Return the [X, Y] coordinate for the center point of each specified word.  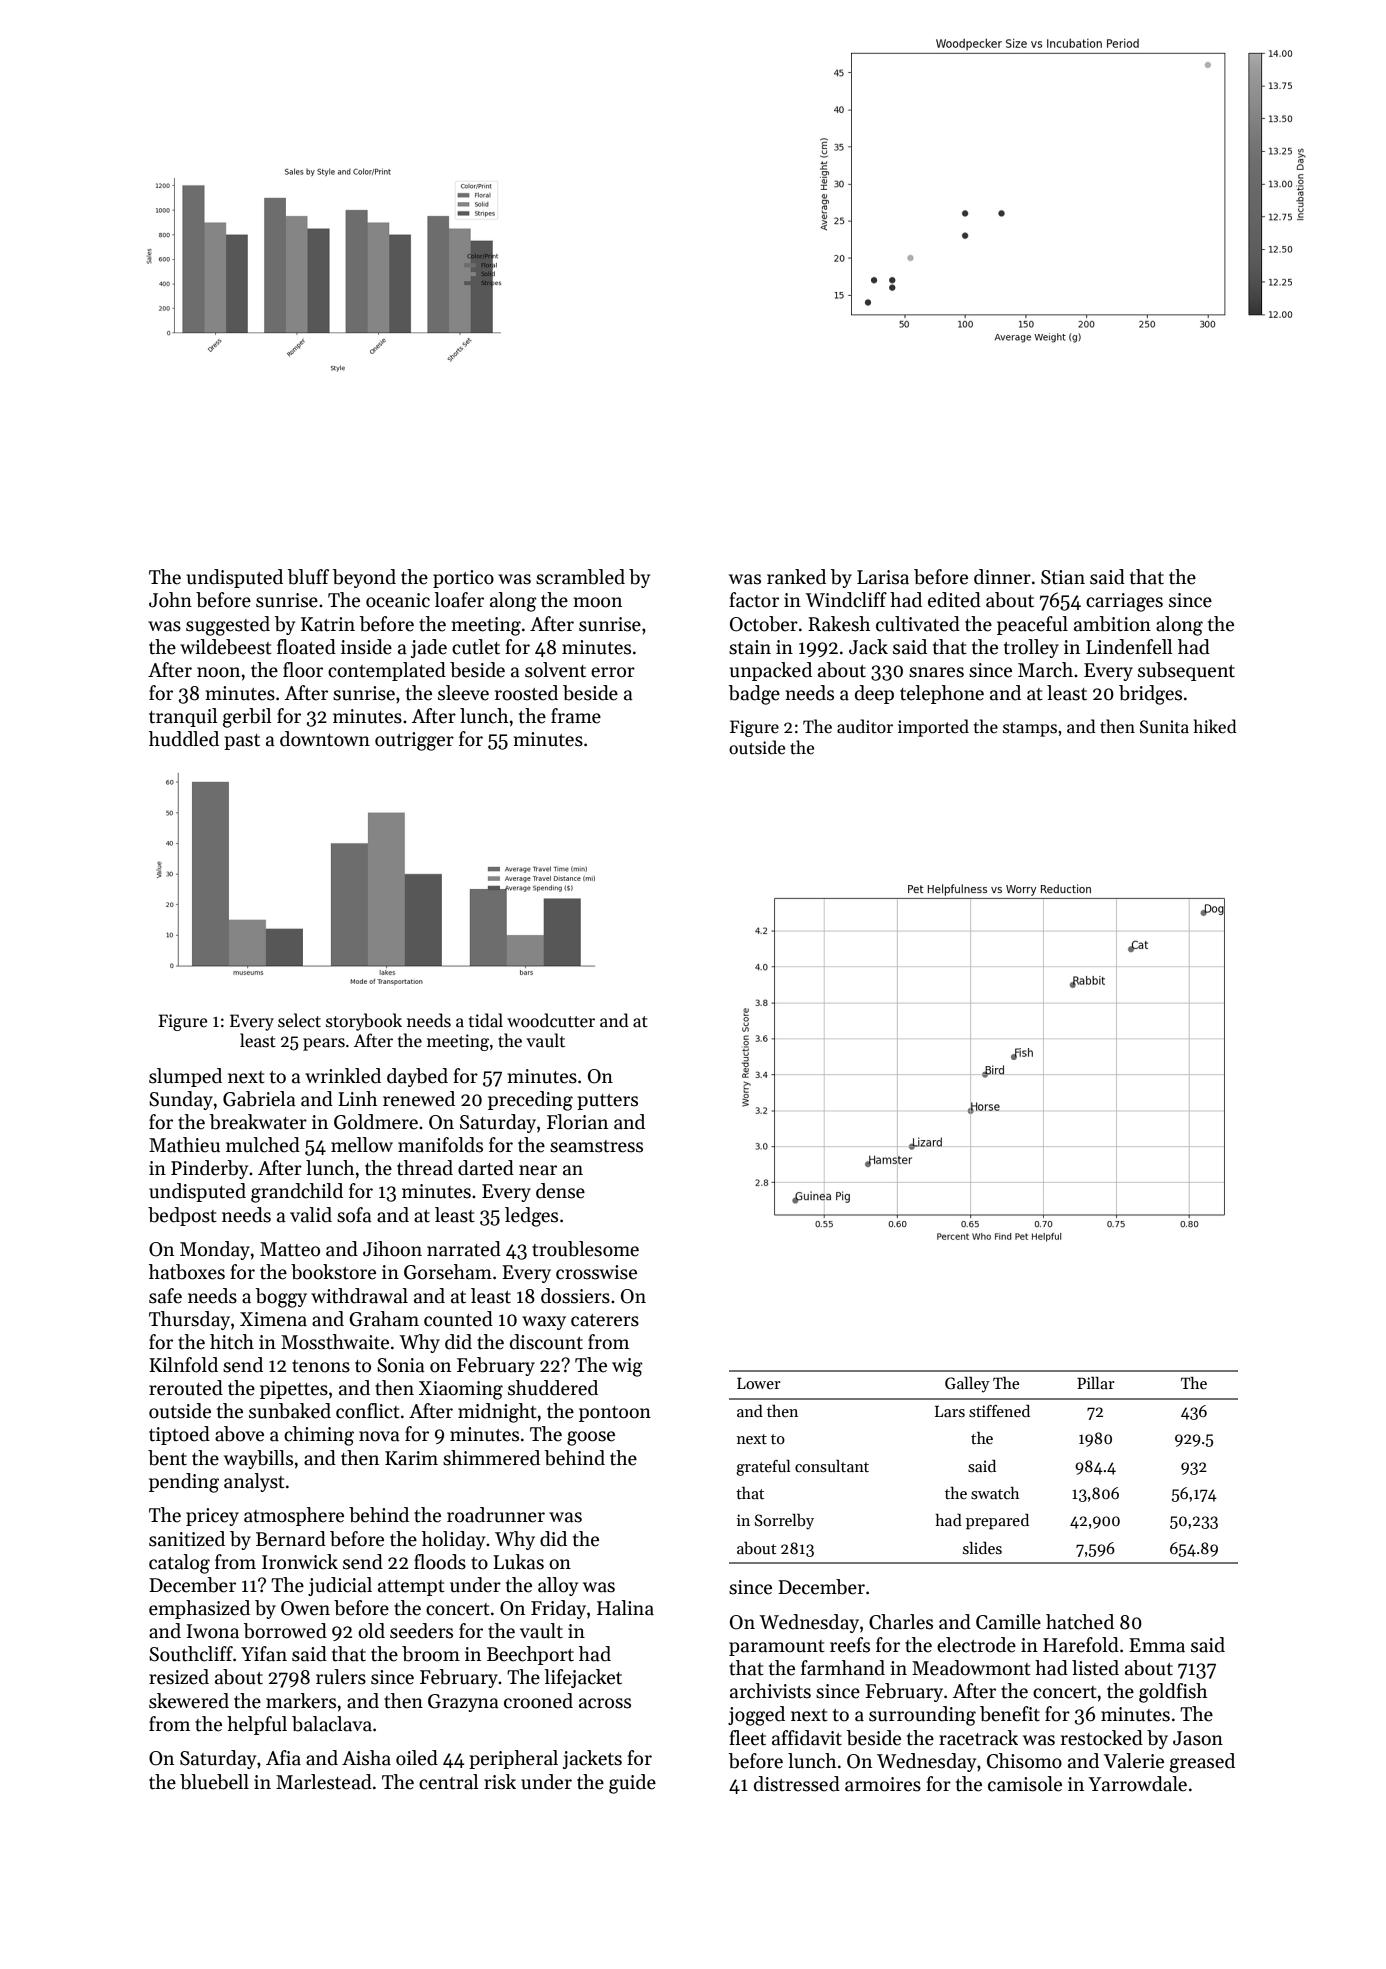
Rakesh [839, 624]
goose [591, 1438]
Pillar [1096, 1383]
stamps [1030, 729]
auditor [865, 726]
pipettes [294, 1390]
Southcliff [191, 1654]
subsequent [1186, 671]
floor [303, 670]
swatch [995, 1493]
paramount [777, 1648]
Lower [759, 1383]
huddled [184, 739]
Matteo [290, 1249]
